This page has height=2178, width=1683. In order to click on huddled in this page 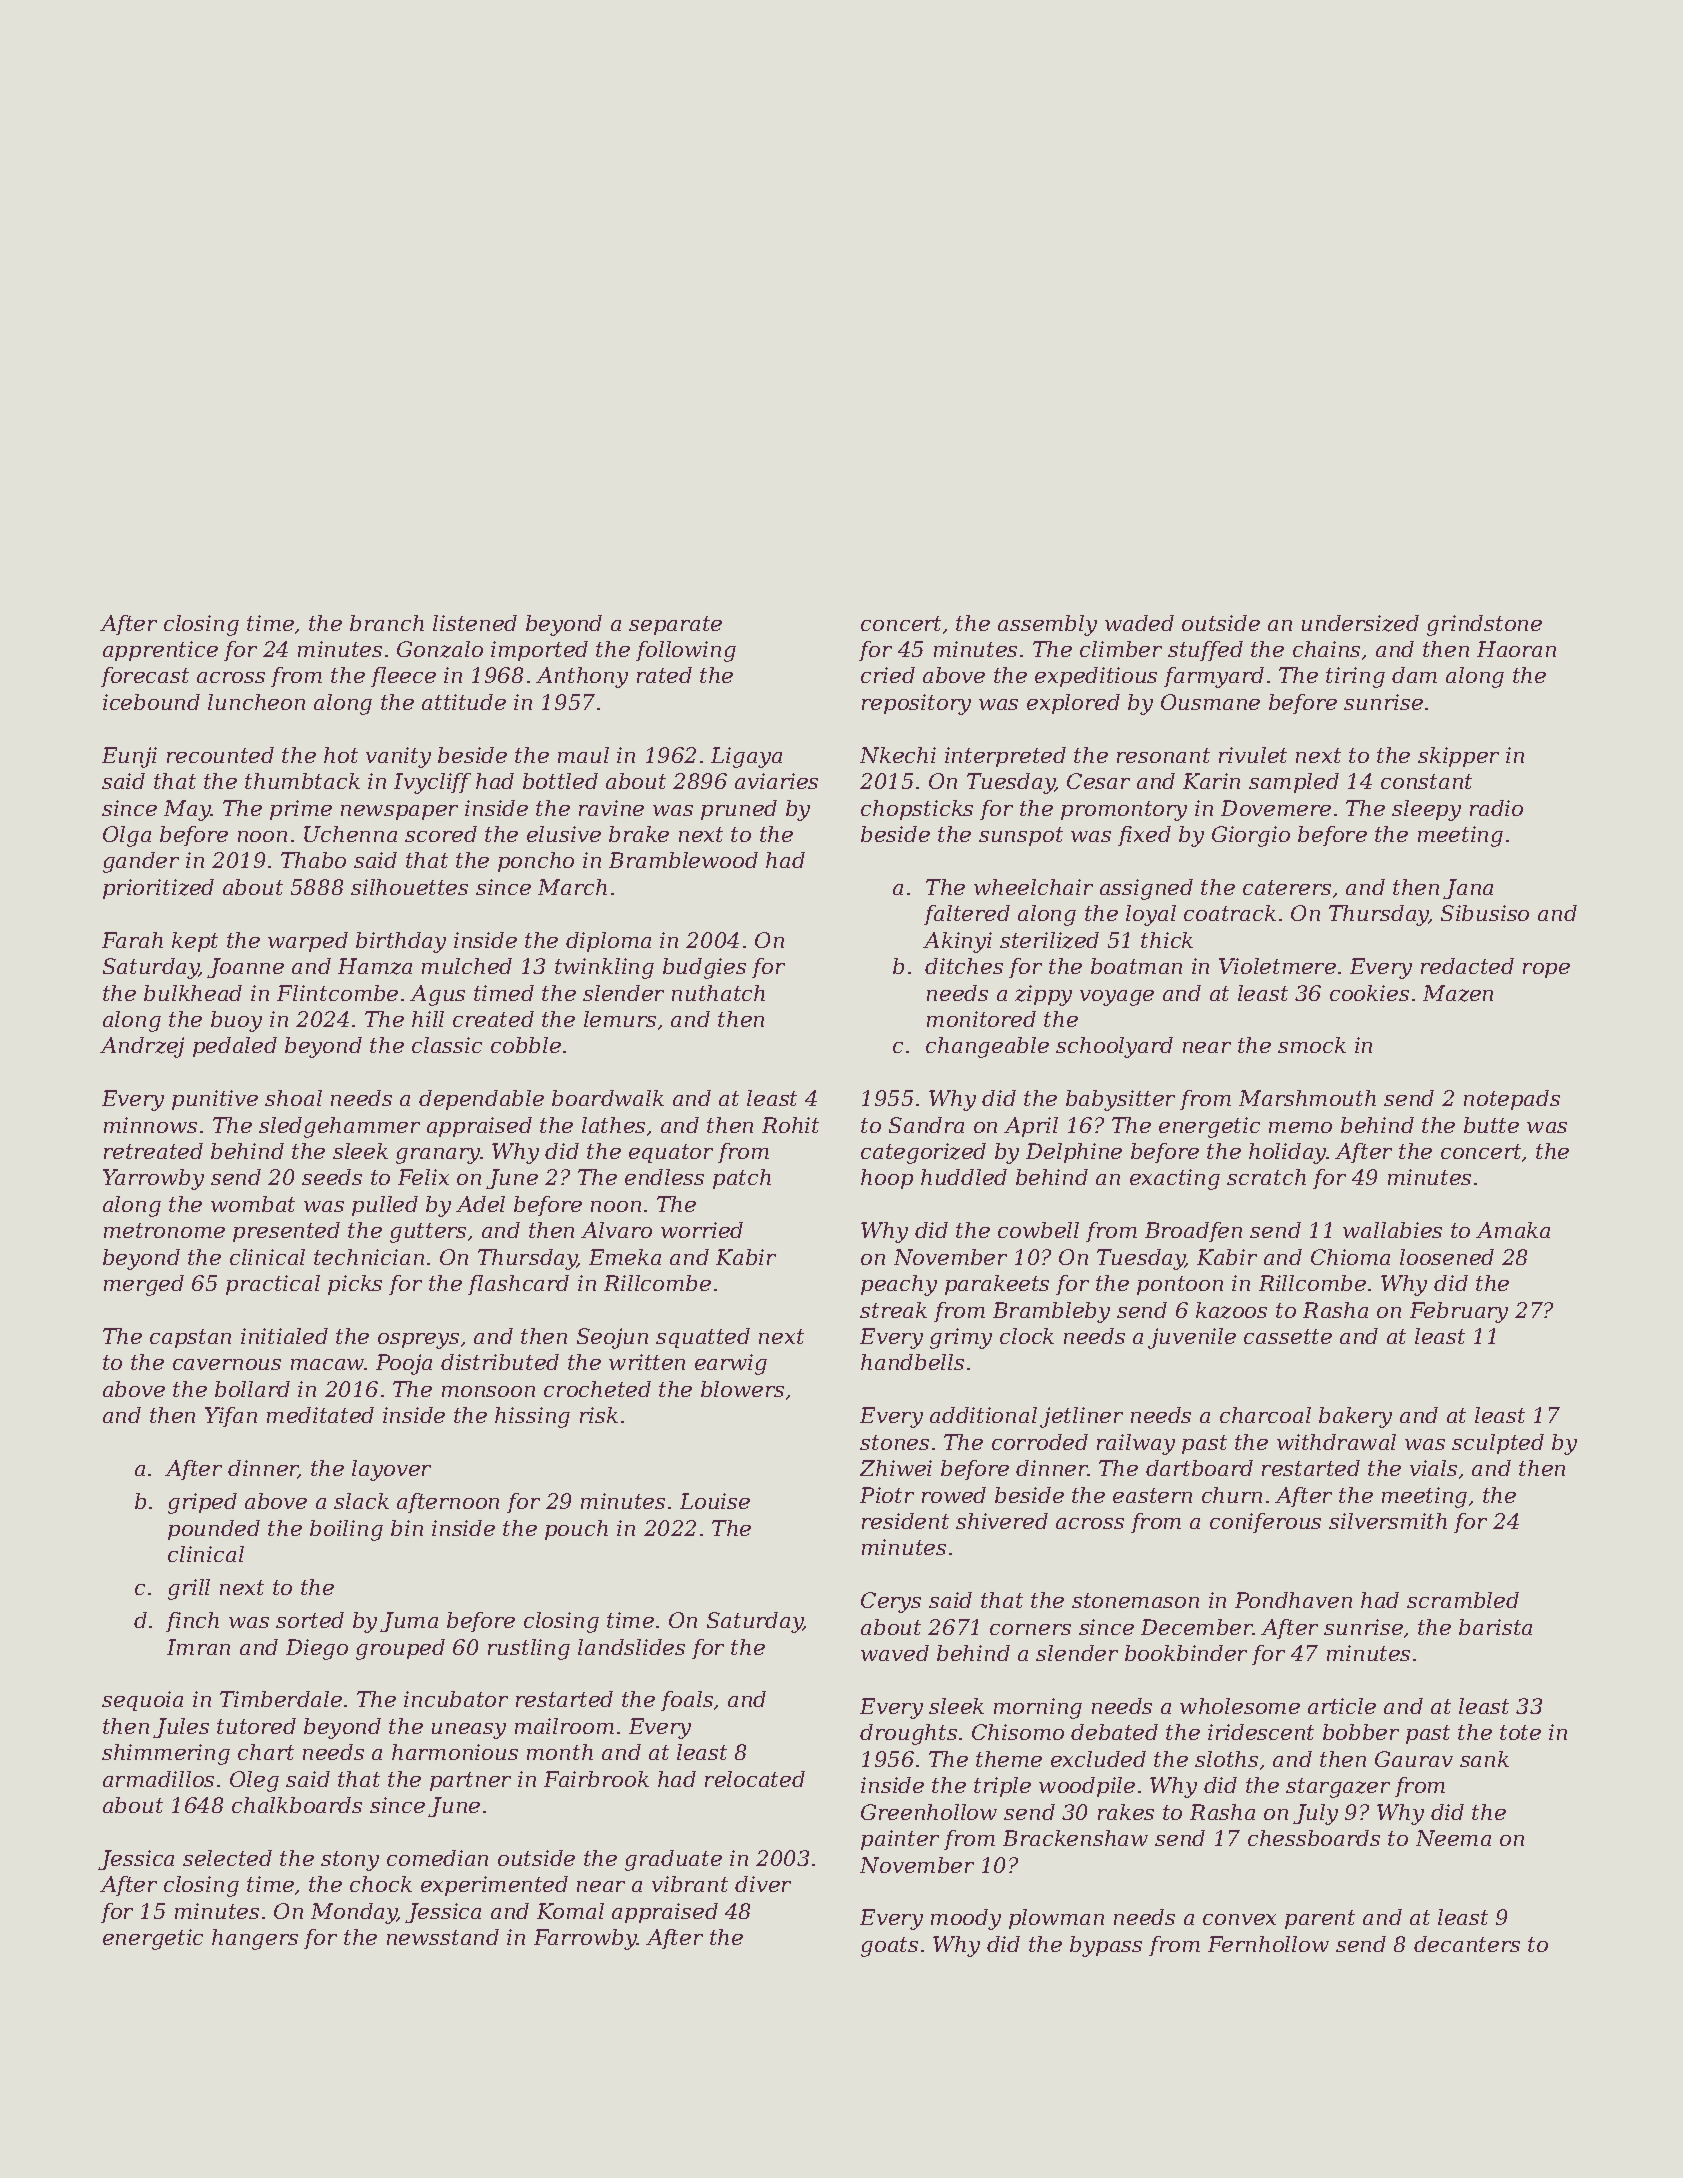, I will do `click(964, 1177)`.
